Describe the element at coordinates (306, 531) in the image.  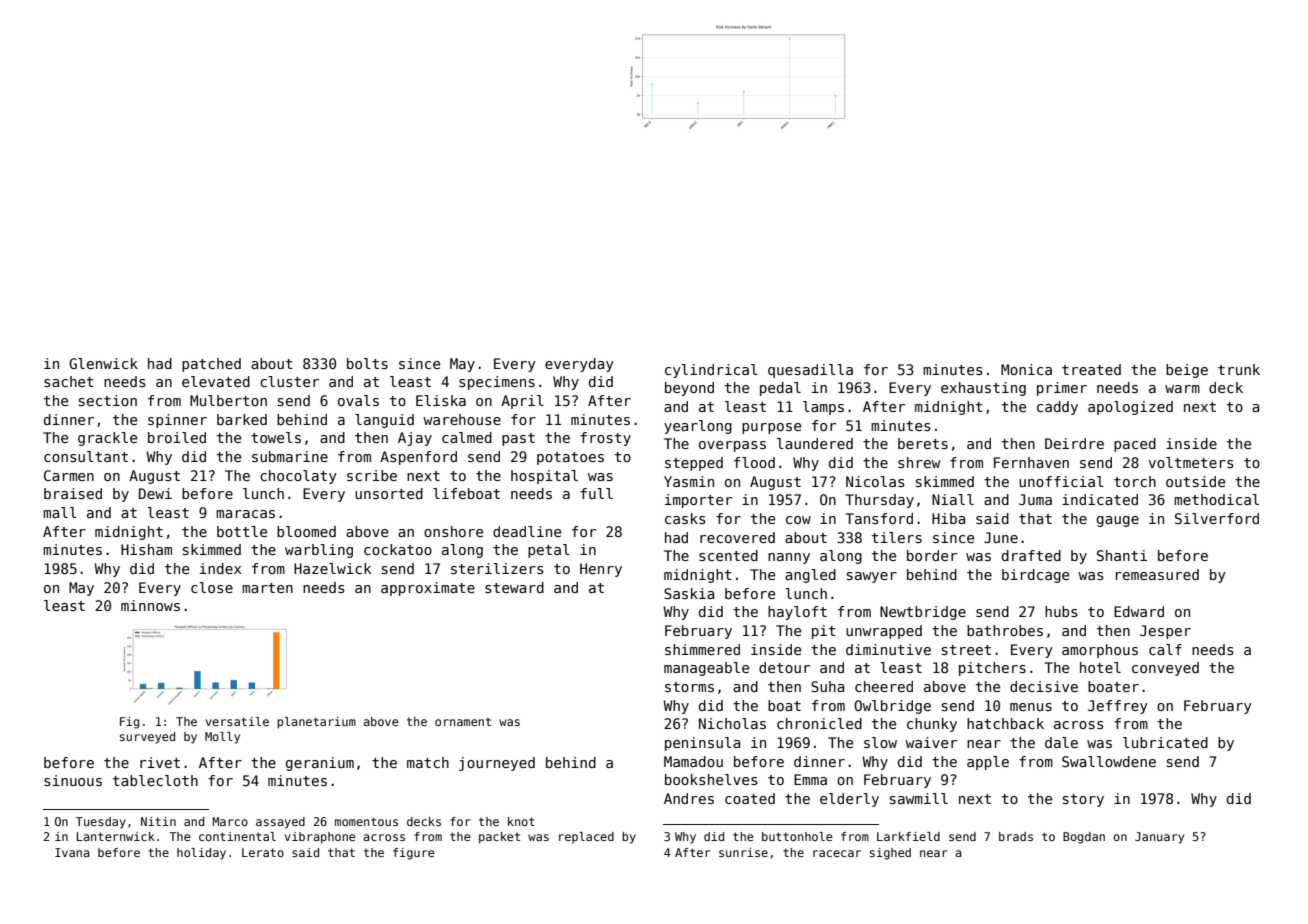
I see `bloomed` at that location.
